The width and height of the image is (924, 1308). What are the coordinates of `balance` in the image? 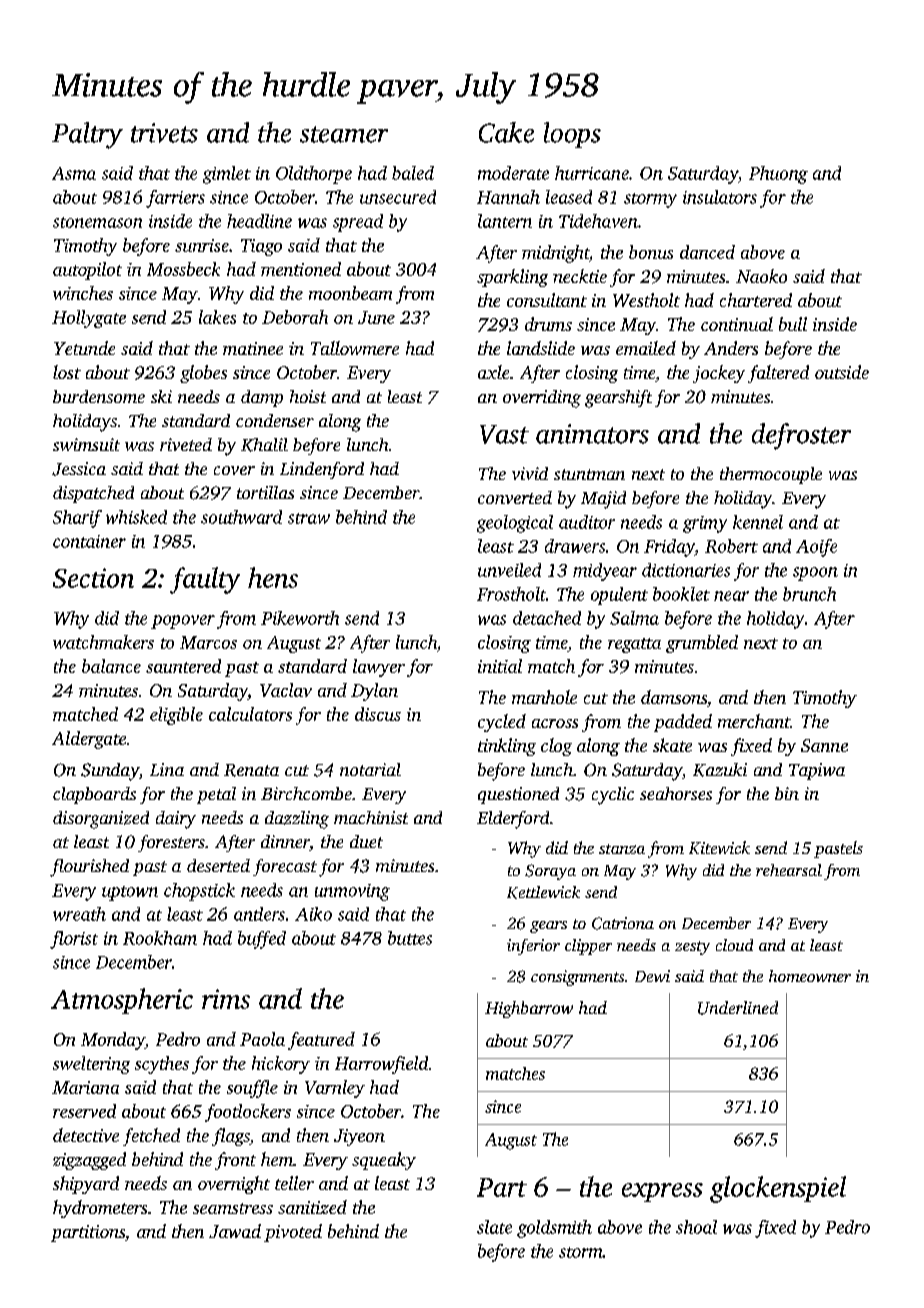 It's located at (111, 666).
